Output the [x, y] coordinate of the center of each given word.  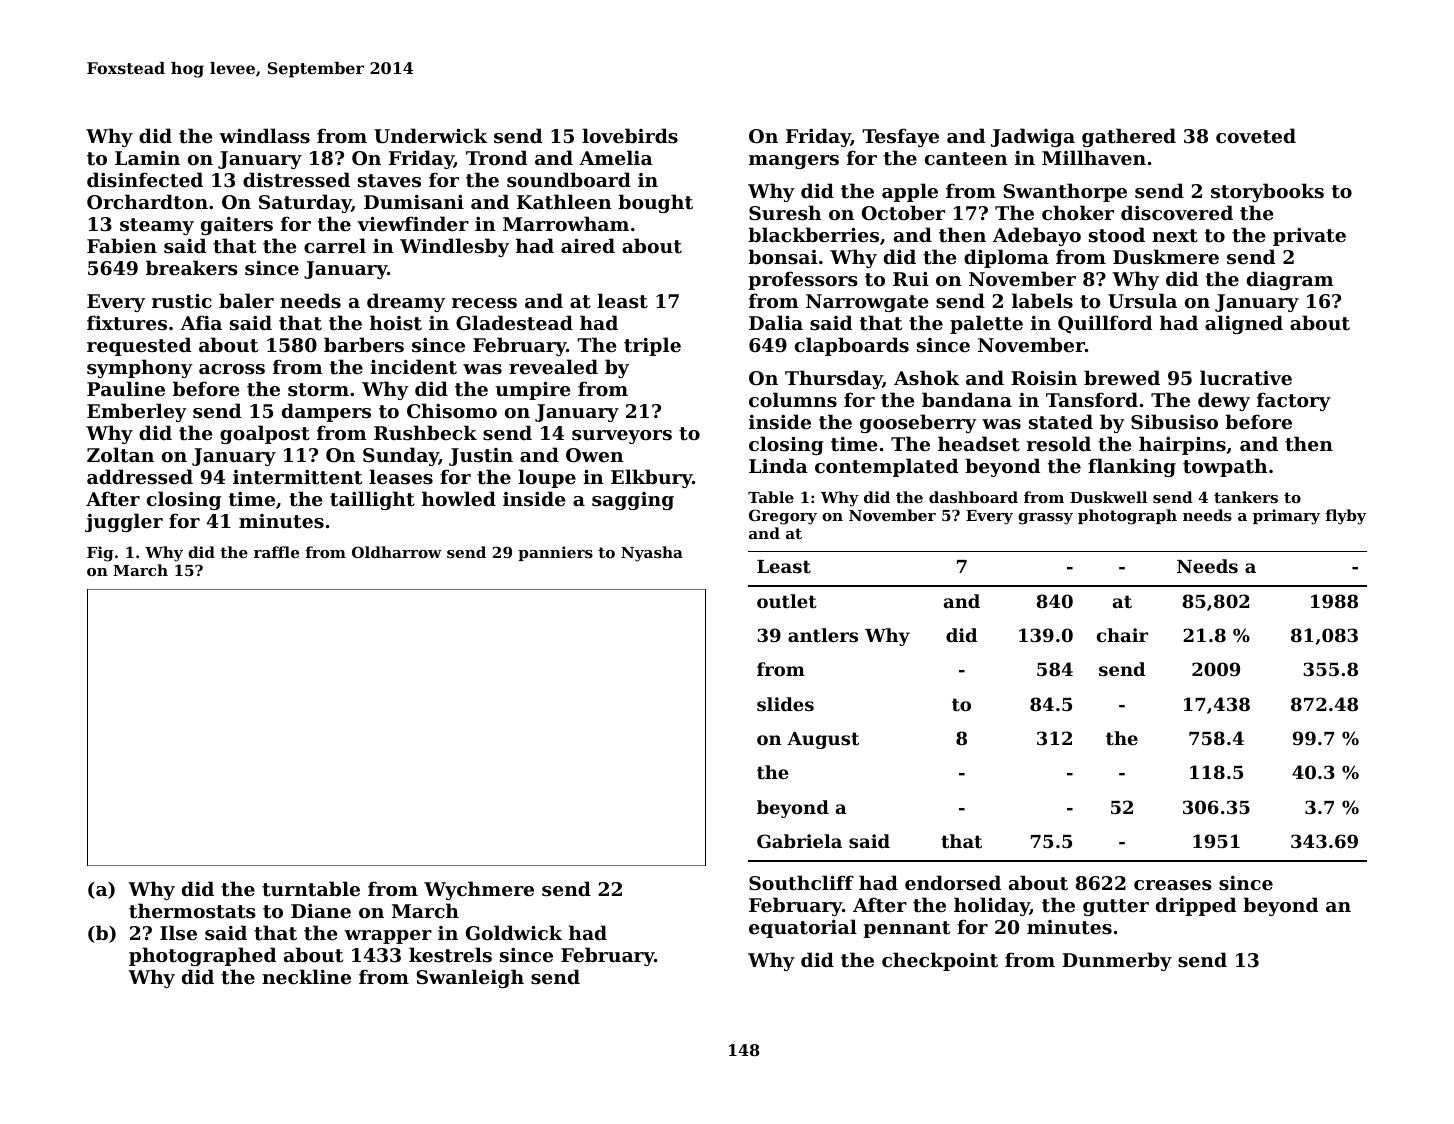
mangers [794, 162]
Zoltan [120, 455]
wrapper [388, 937]
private [1309, 237]
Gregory [783, 517]
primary [1286, 517]
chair [1122, 635]
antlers [823, 635]
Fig [100, 554]
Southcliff [801, 883]
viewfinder [413, 223]
